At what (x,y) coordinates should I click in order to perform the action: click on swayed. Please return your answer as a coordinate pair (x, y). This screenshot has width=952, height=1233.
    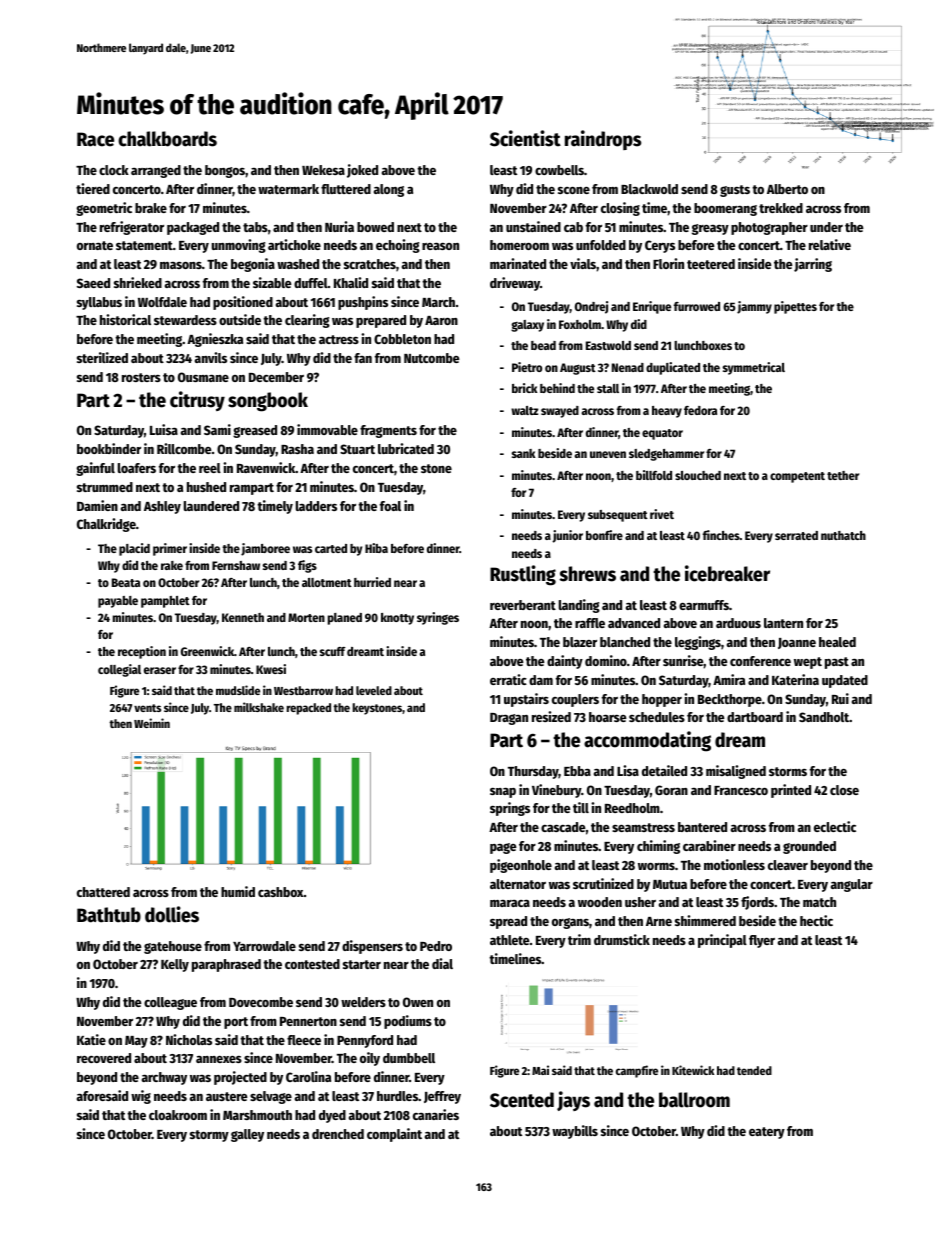
    Looking at the image, I should click on (560, 412).
